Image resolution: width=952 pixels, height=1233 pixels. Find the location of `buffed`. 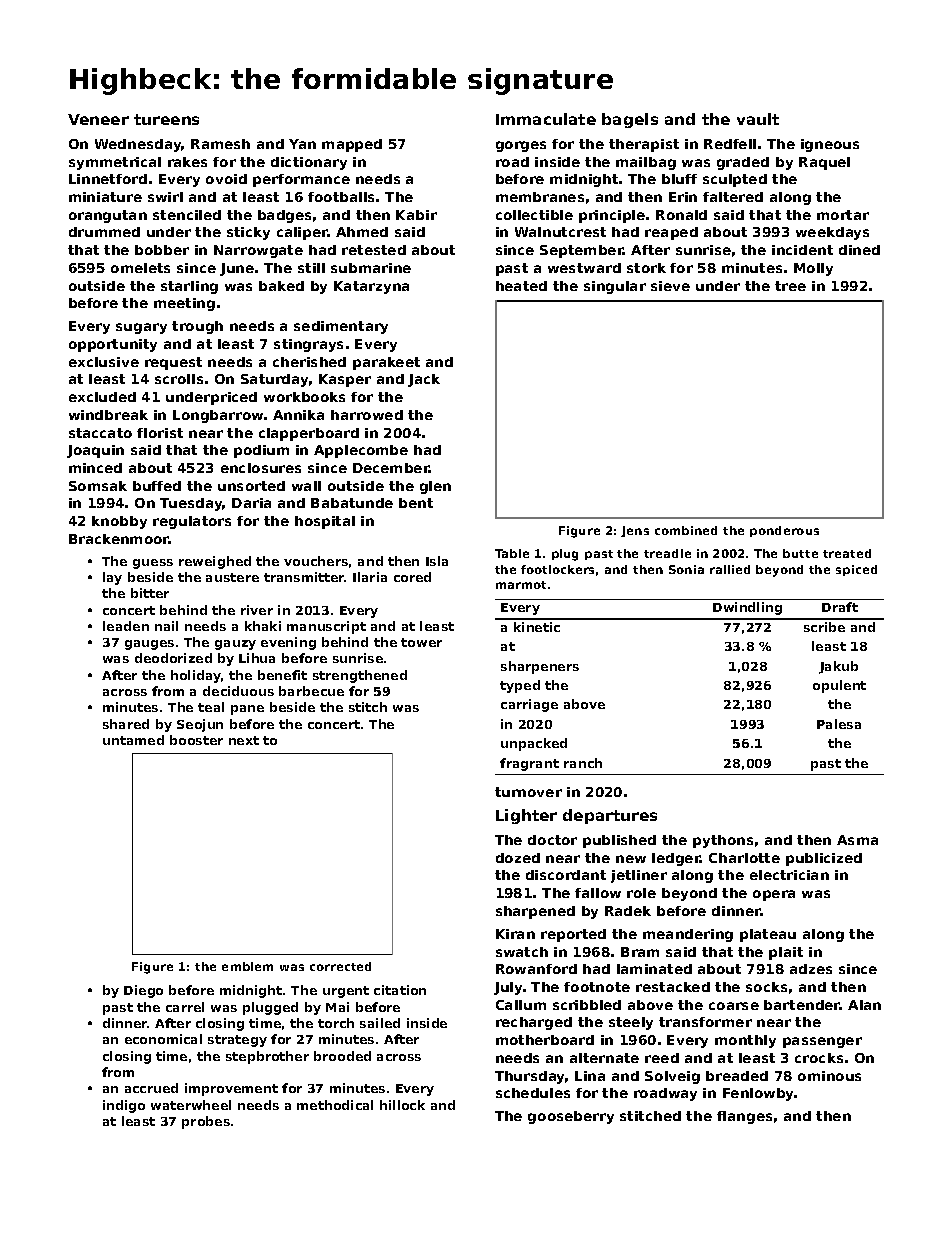

buffed is located at coordinates (157, 486).
